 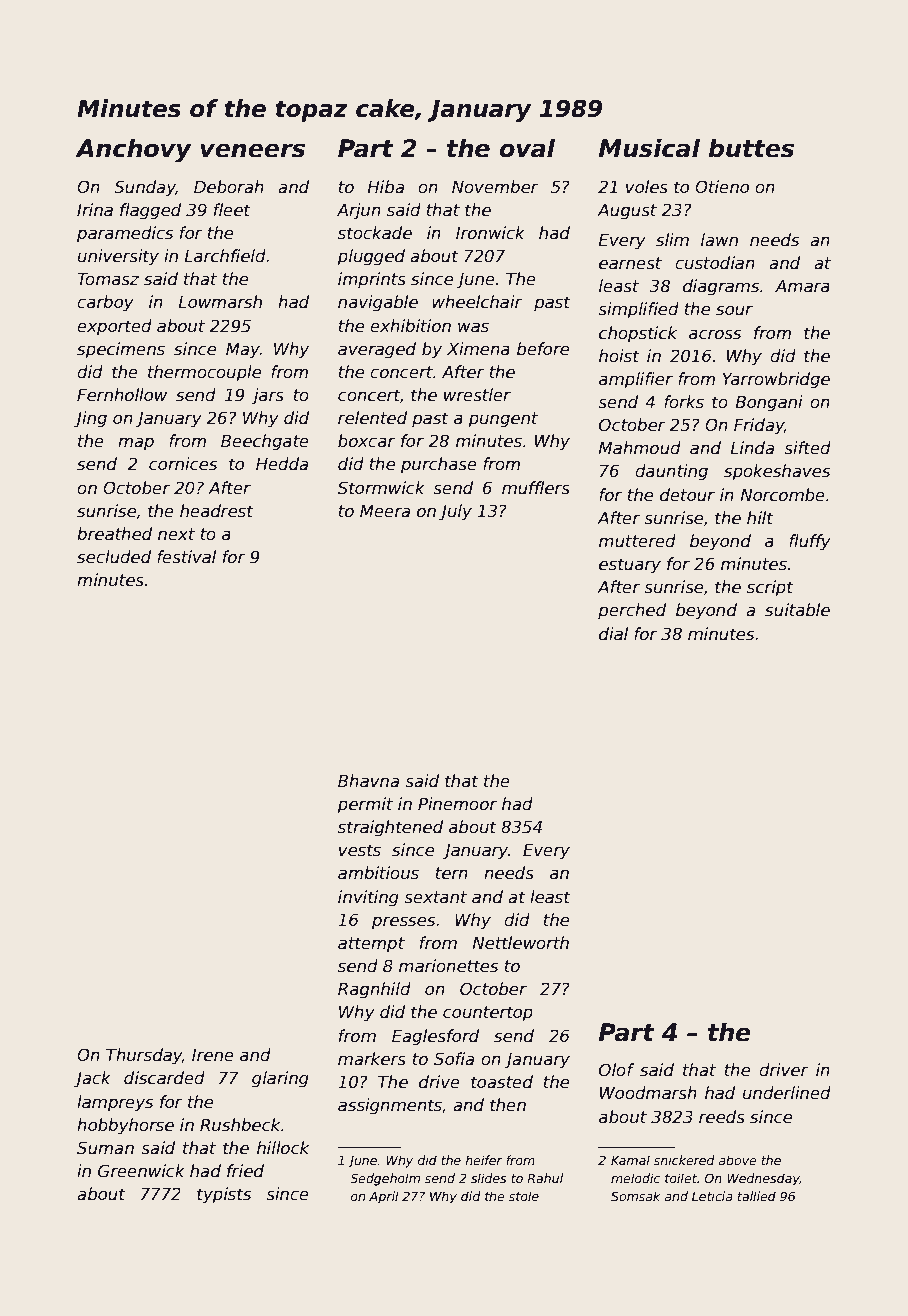 I want to click on stole, so click(x=524, y=1196).
